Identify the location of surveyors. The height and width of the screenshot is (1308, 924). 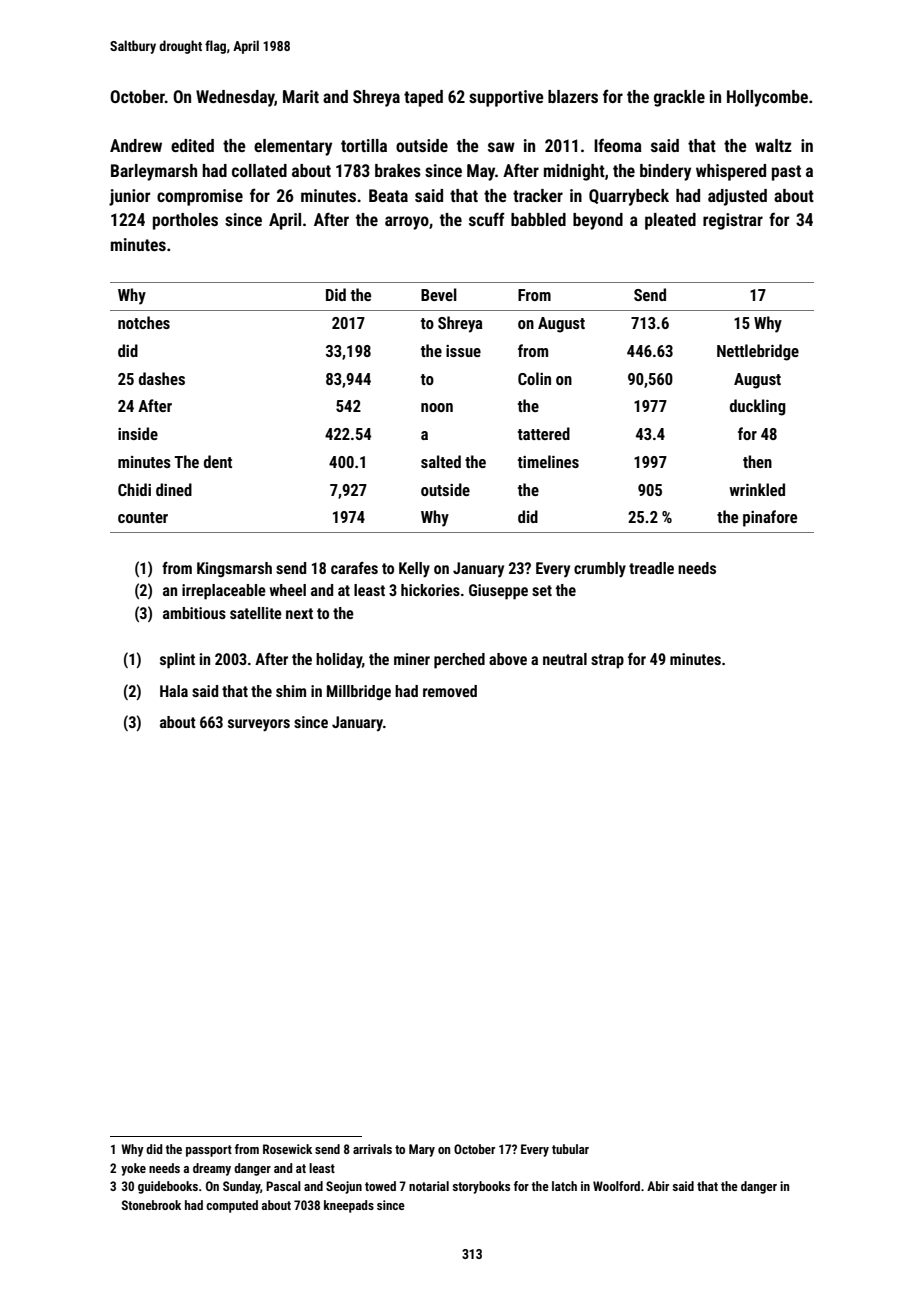
(259, 725).
